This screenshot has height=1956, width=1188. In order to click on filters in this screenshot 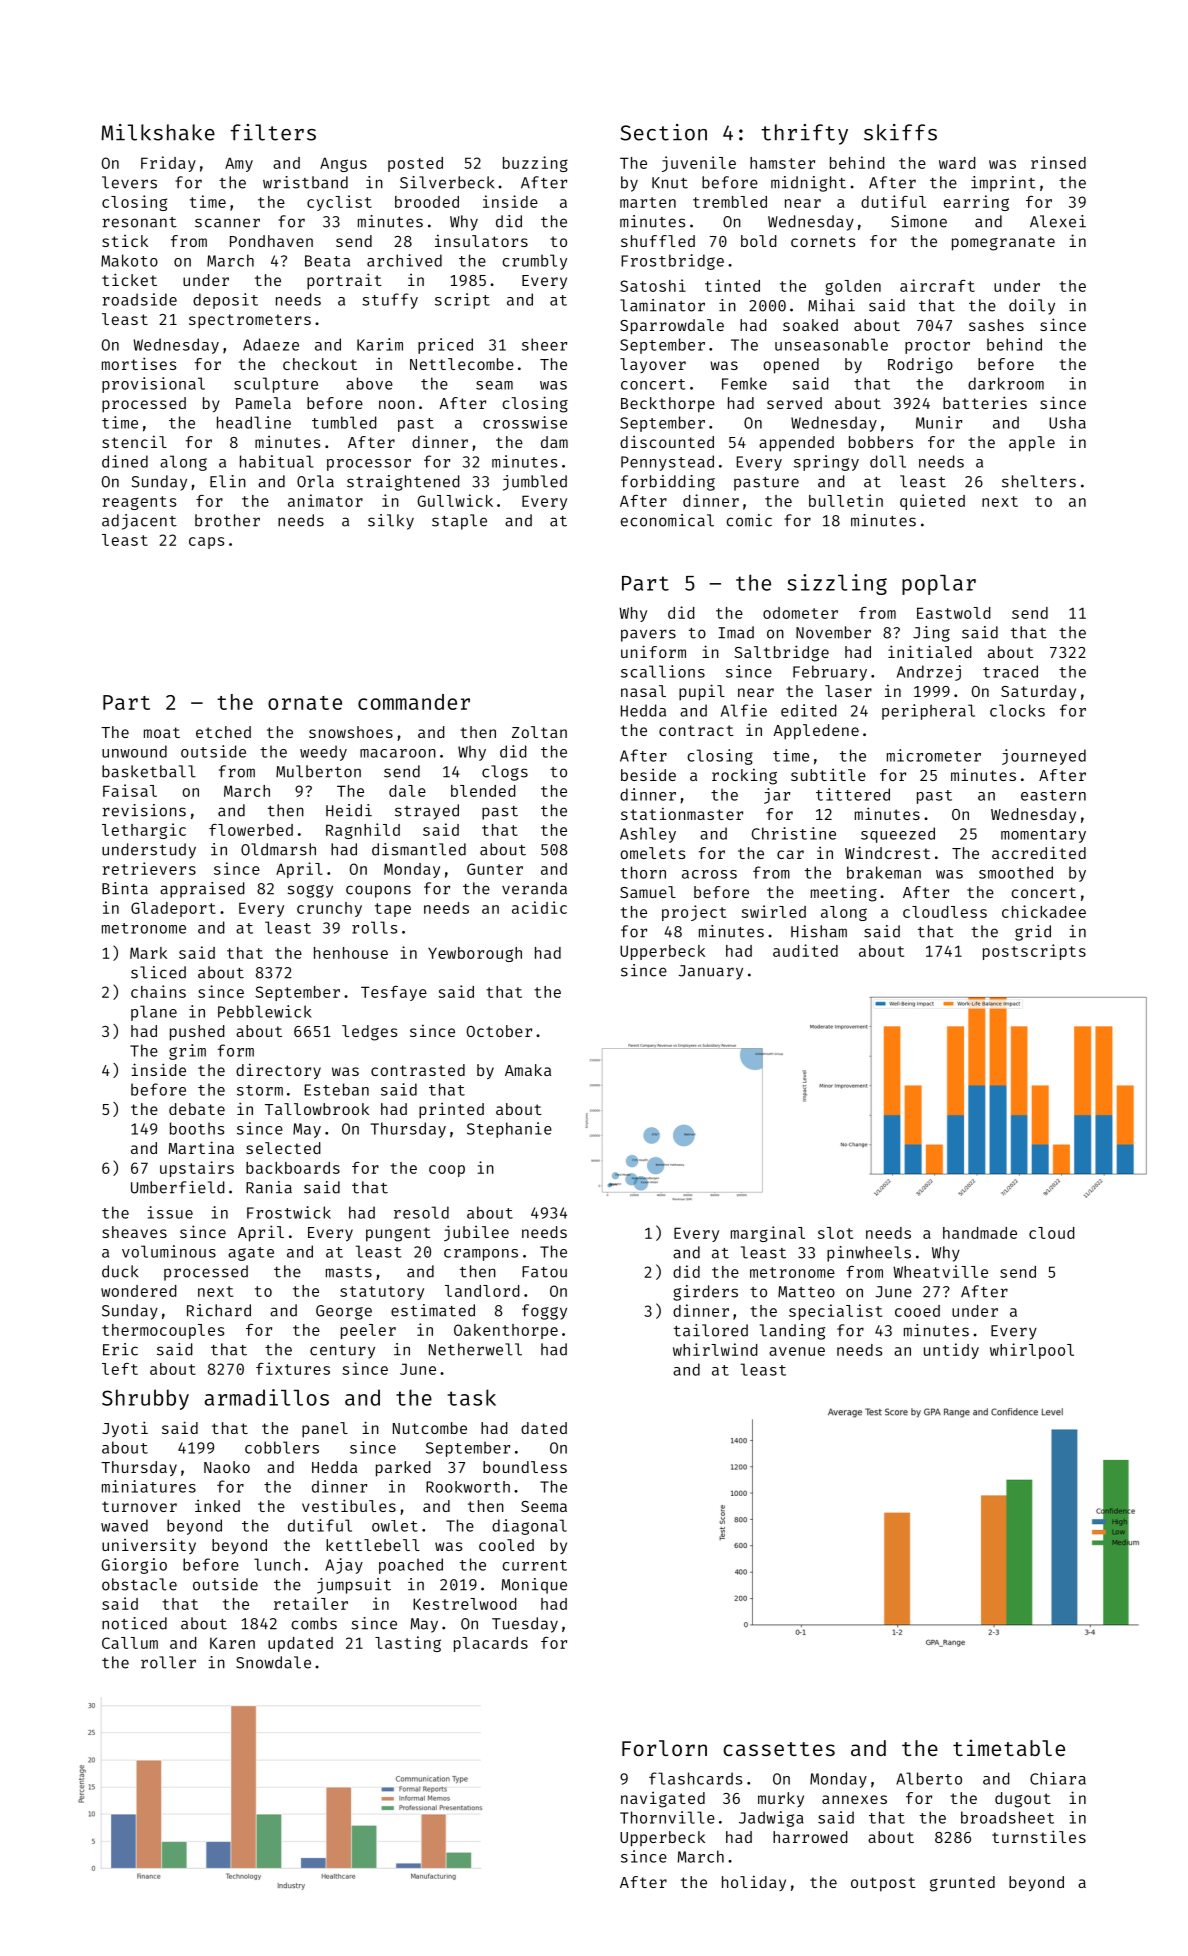, I will do `click(273, 132)`.
